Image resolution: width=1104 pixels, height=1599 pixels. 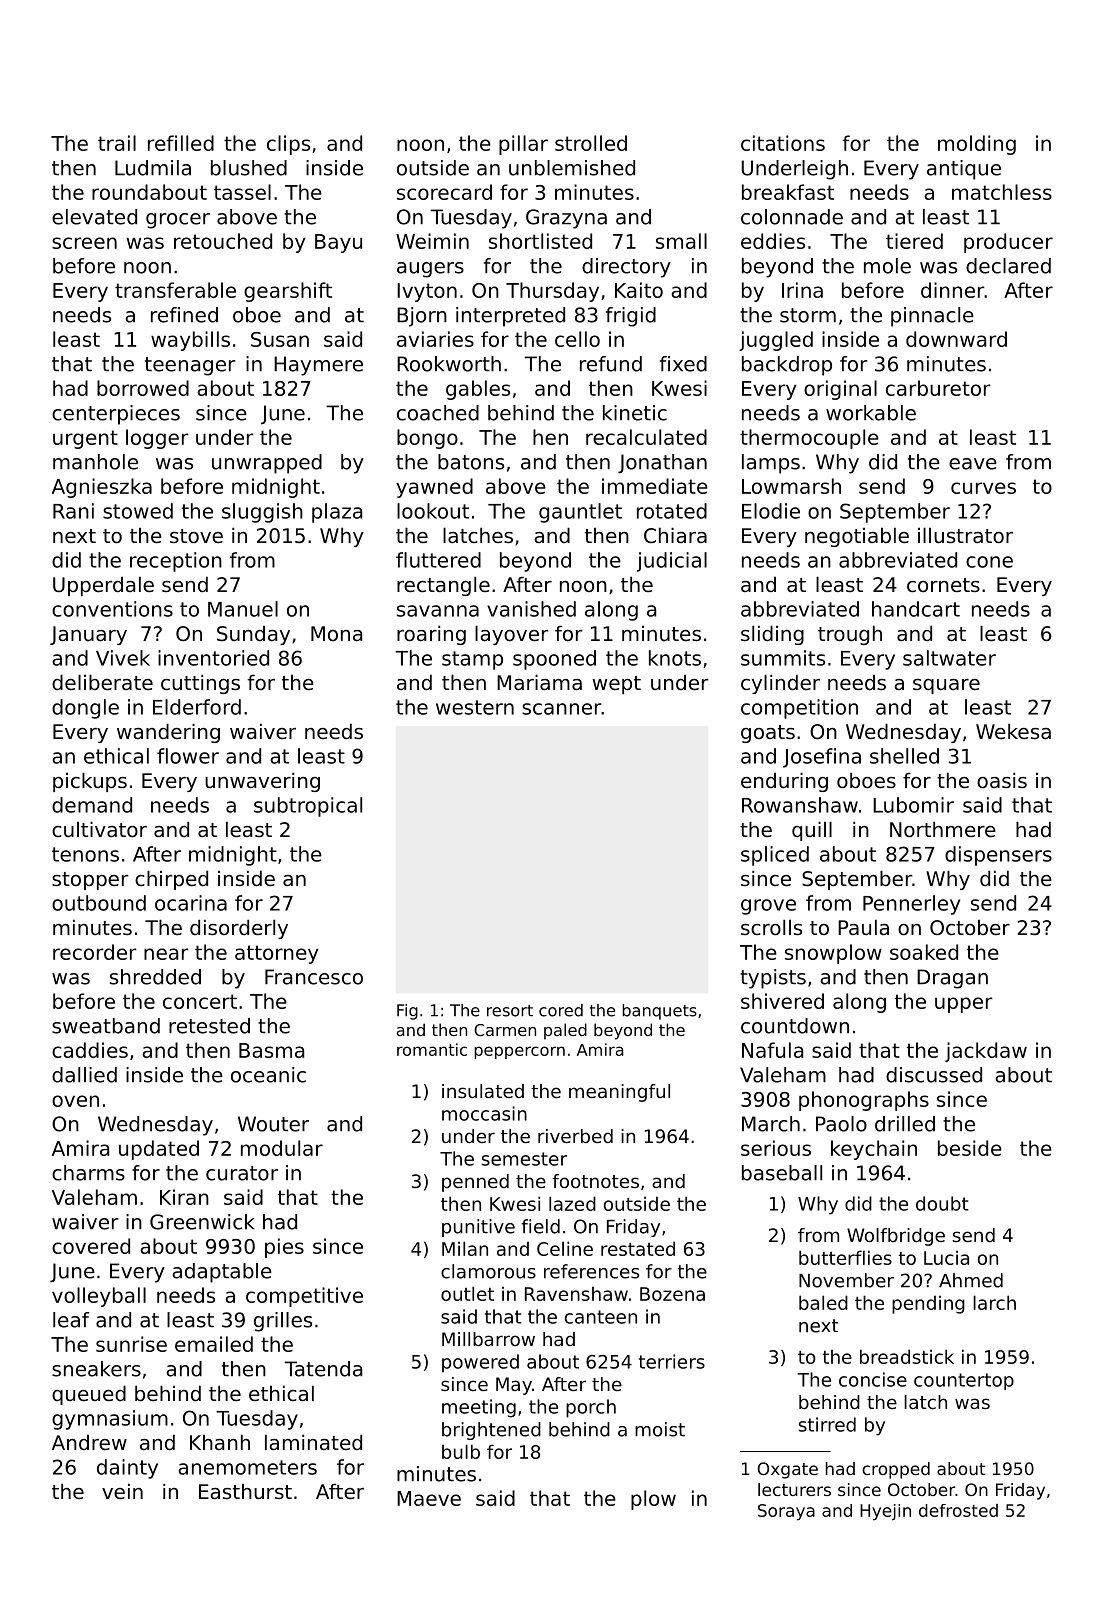 What do you see at coordinates (977, 145) in the document?
I see `molding` at bounding box center [977, 145].
